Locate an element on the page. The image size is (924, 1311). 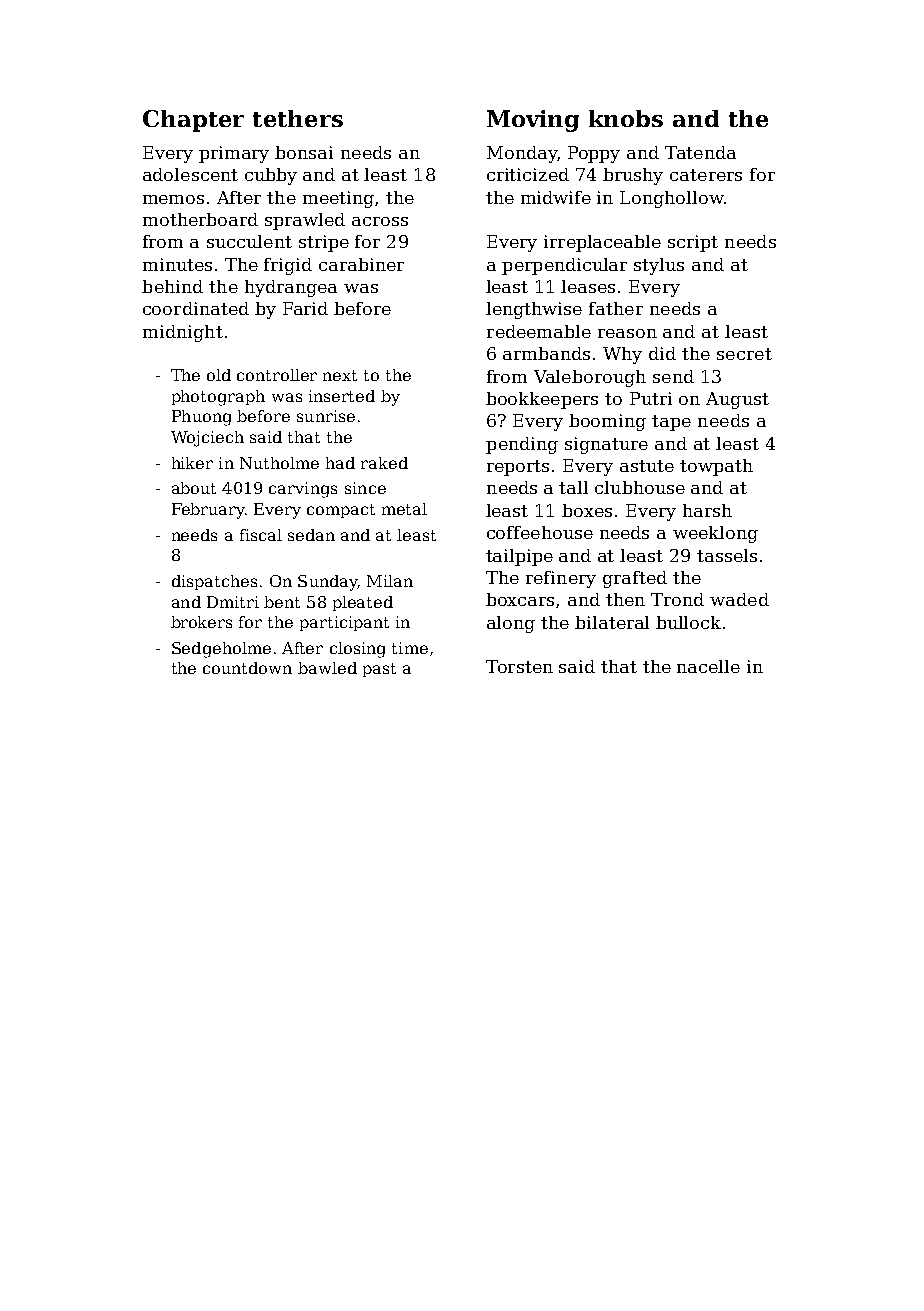
frigid is located at coordinates (288, 266).
